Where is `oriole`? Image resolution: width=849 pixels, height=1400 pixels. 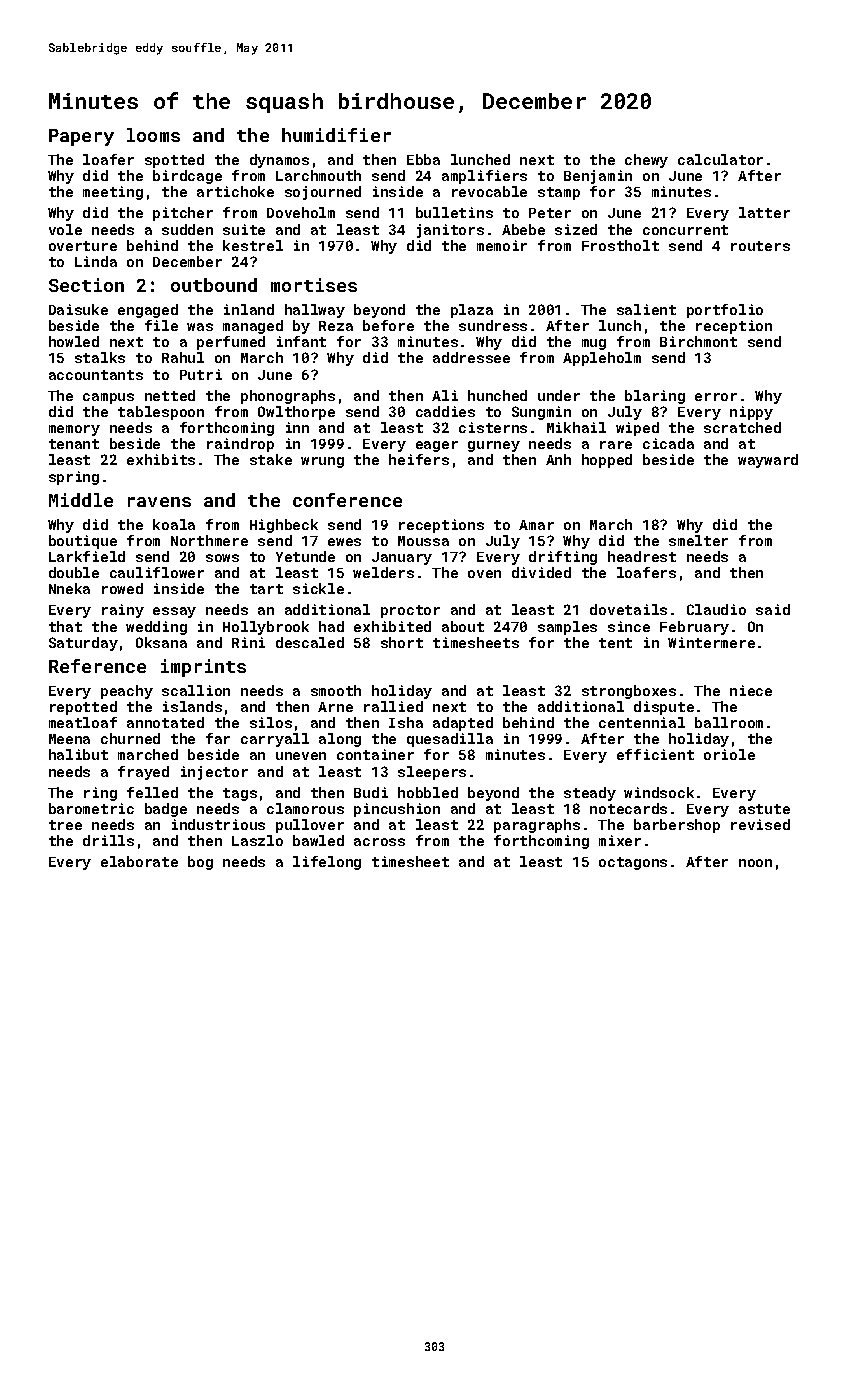 oriole is located at coordinates (729, 754).
